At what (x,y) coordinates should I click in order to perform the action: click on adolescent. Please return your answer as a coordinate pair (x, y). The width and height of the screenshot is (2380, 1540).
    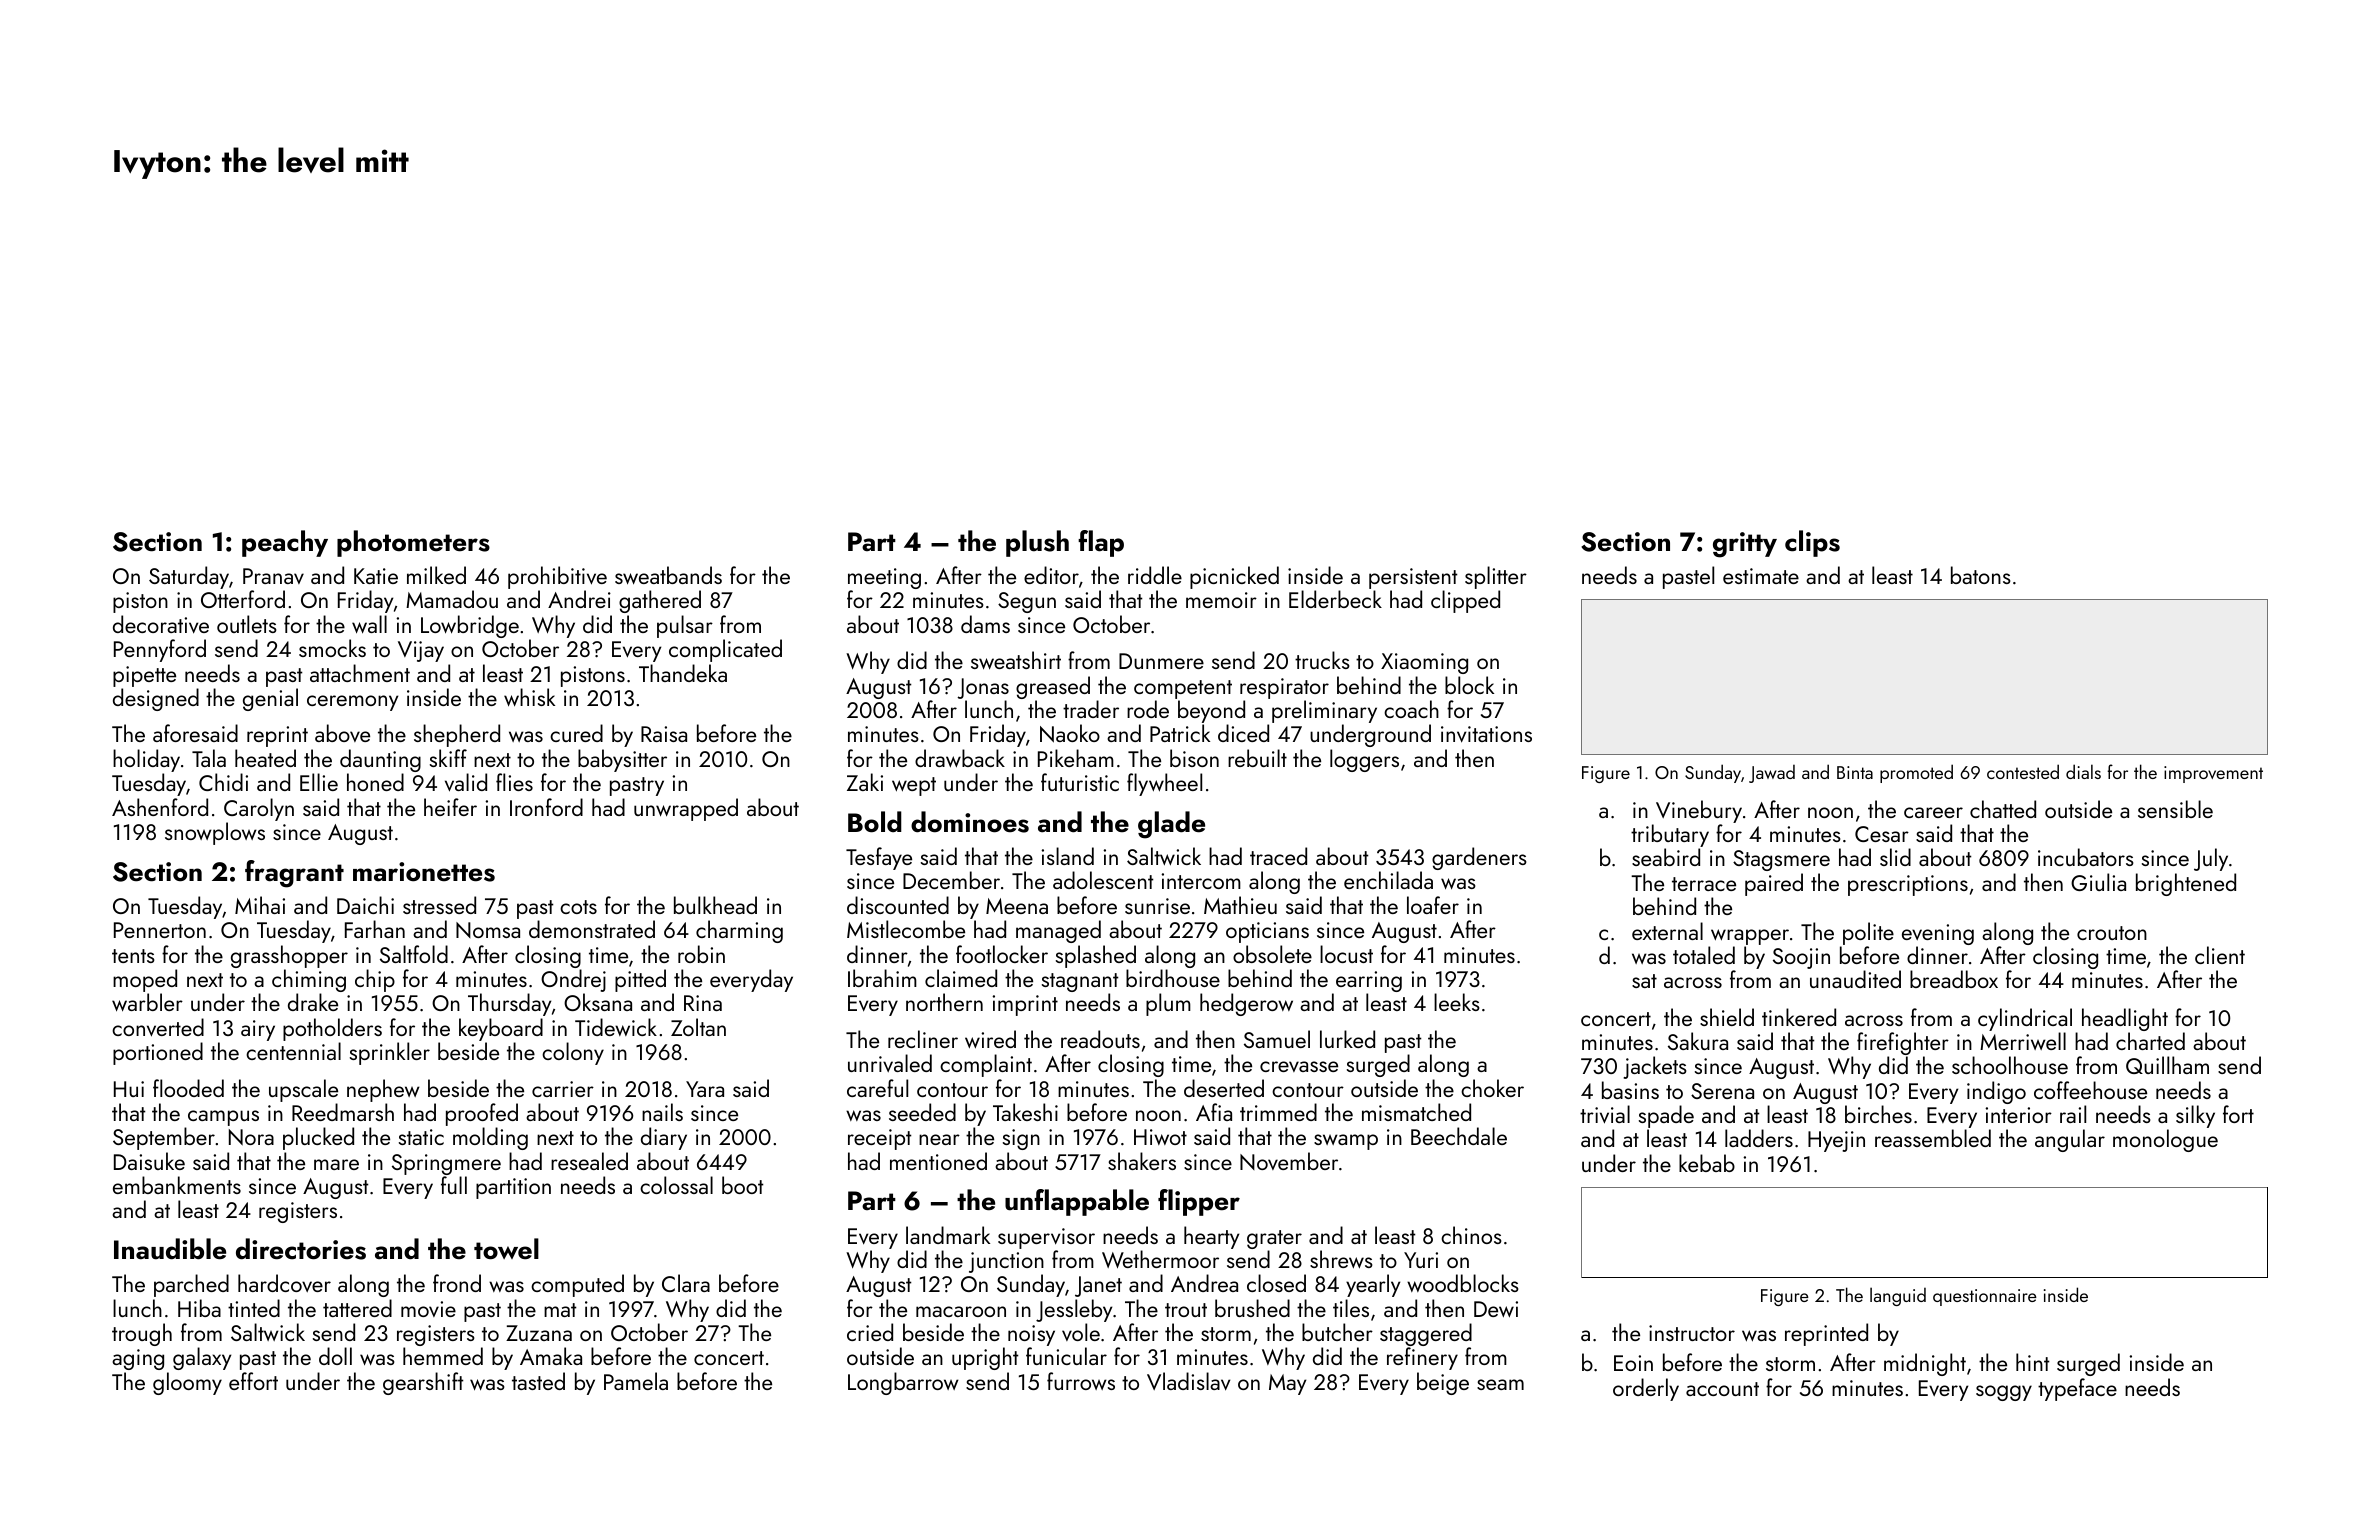
    Looking at the image, I should click on (1103, 880).
